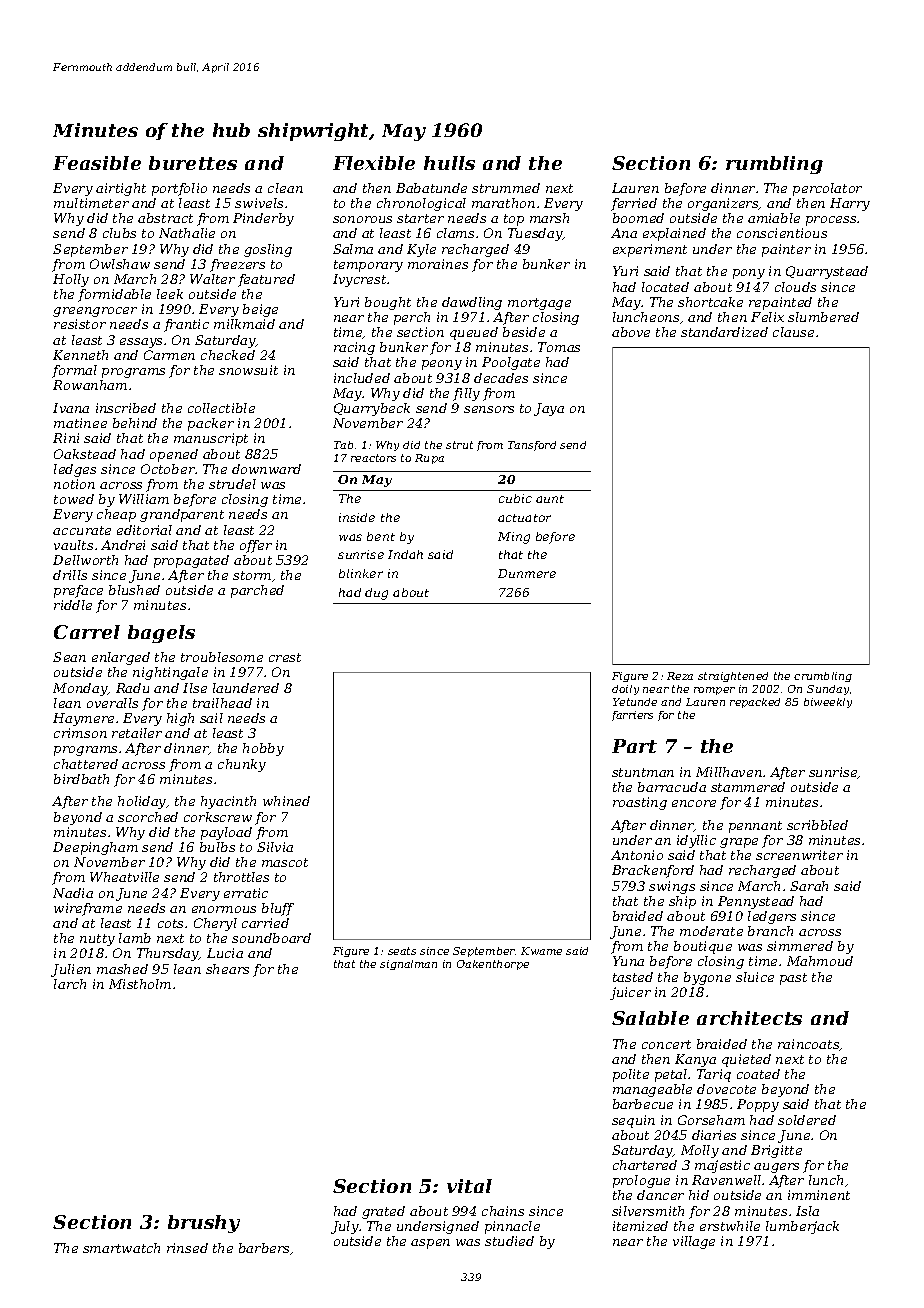 The height and width of the screenshot is (1308, 924). What do you see at coordinates (241, 877) in the screenshot?
I see `throttles` at bounding box center [241, 877].
